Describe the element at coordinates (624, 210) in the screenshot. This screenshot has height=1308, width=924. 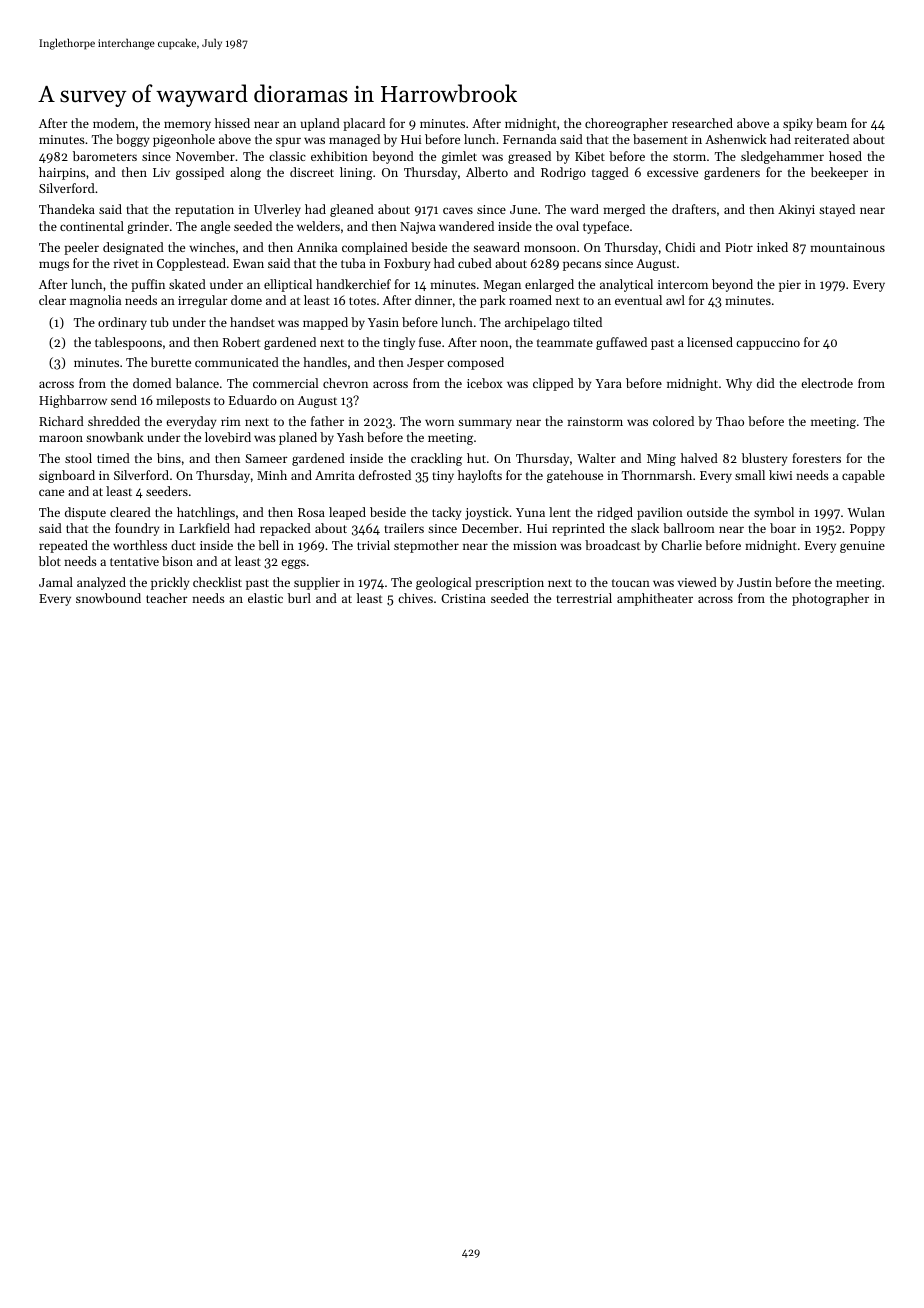
I see `merged` at that location.
